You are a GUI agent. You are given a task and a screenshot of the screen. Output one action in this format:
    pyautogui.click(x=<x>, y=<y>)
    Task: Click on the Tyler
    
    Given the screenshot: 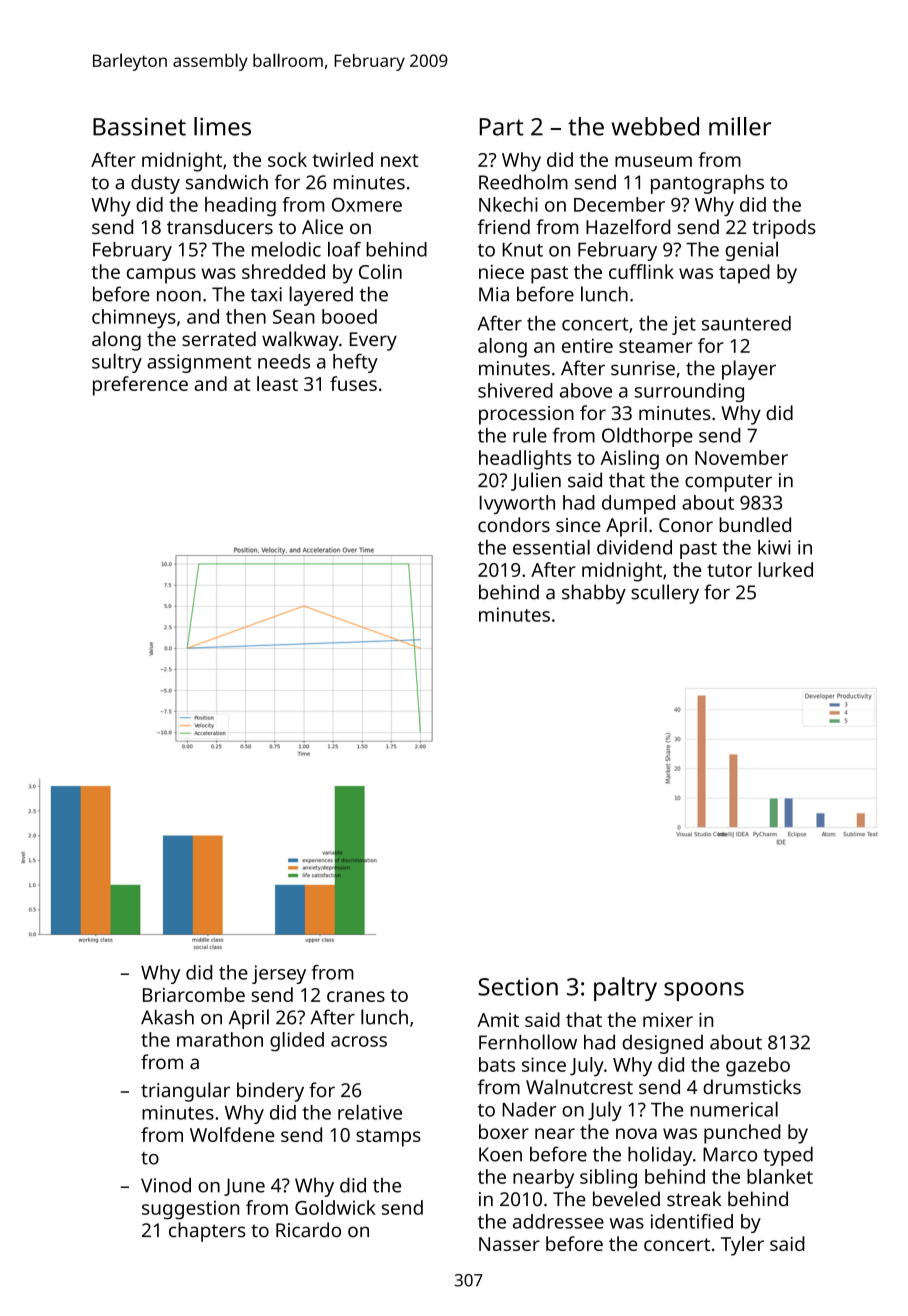 What is the action you would take?
    pyautogui.click(x=742, y=1246)
